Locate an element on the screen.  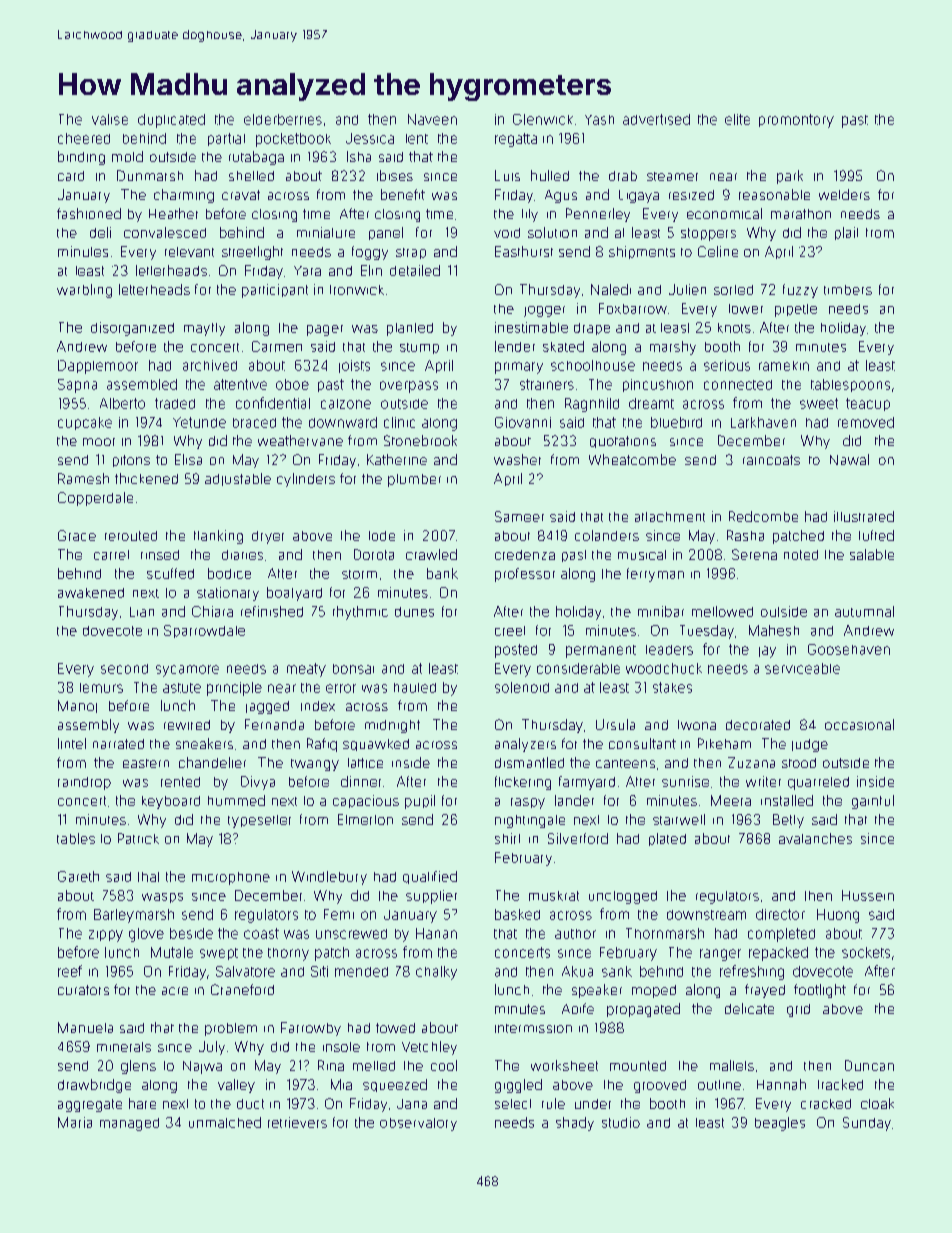
lemurs is located at coordinates (101, 688).
